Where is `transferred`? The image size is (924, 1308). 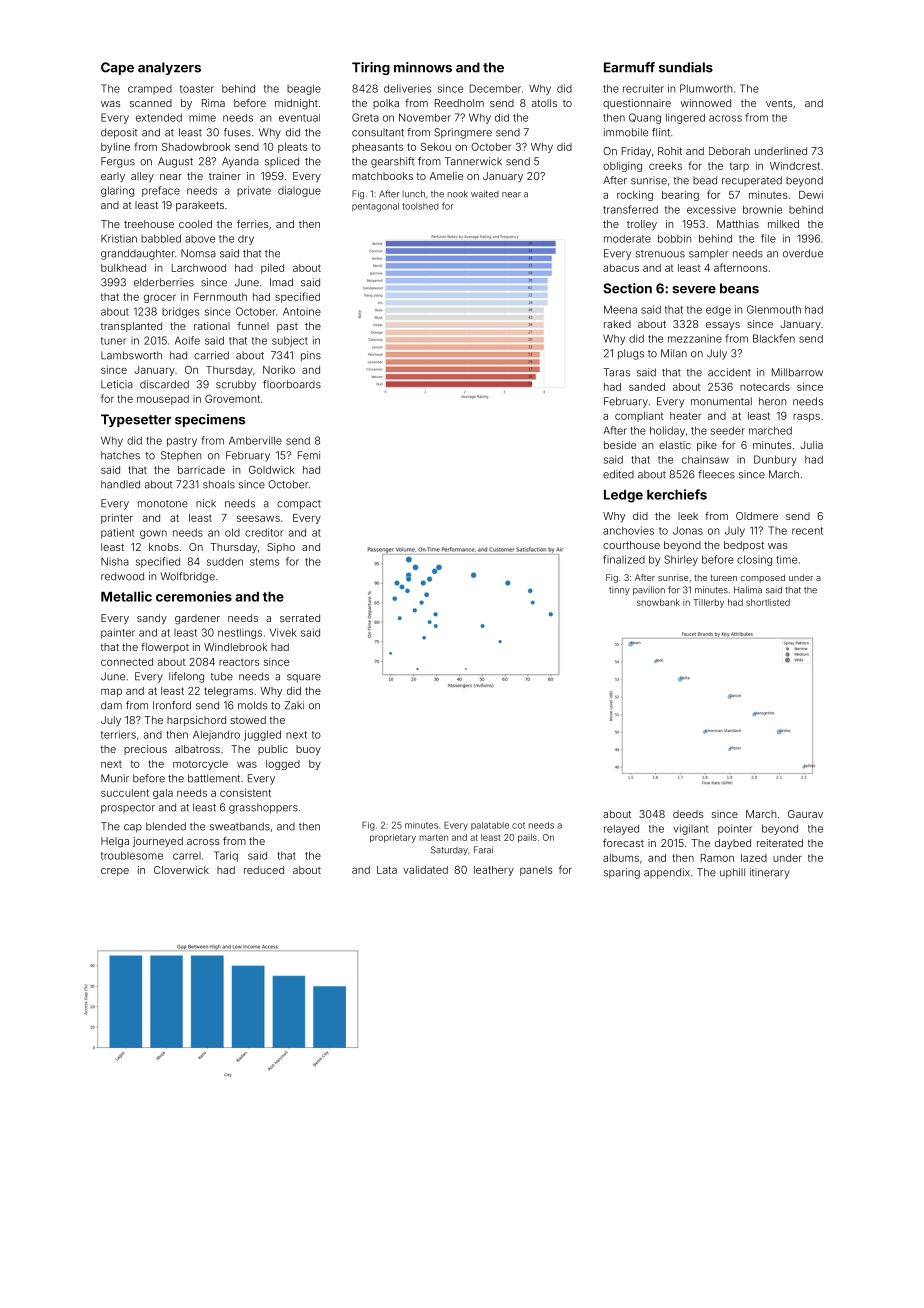
transferred is located at coordinates (630, 209).
